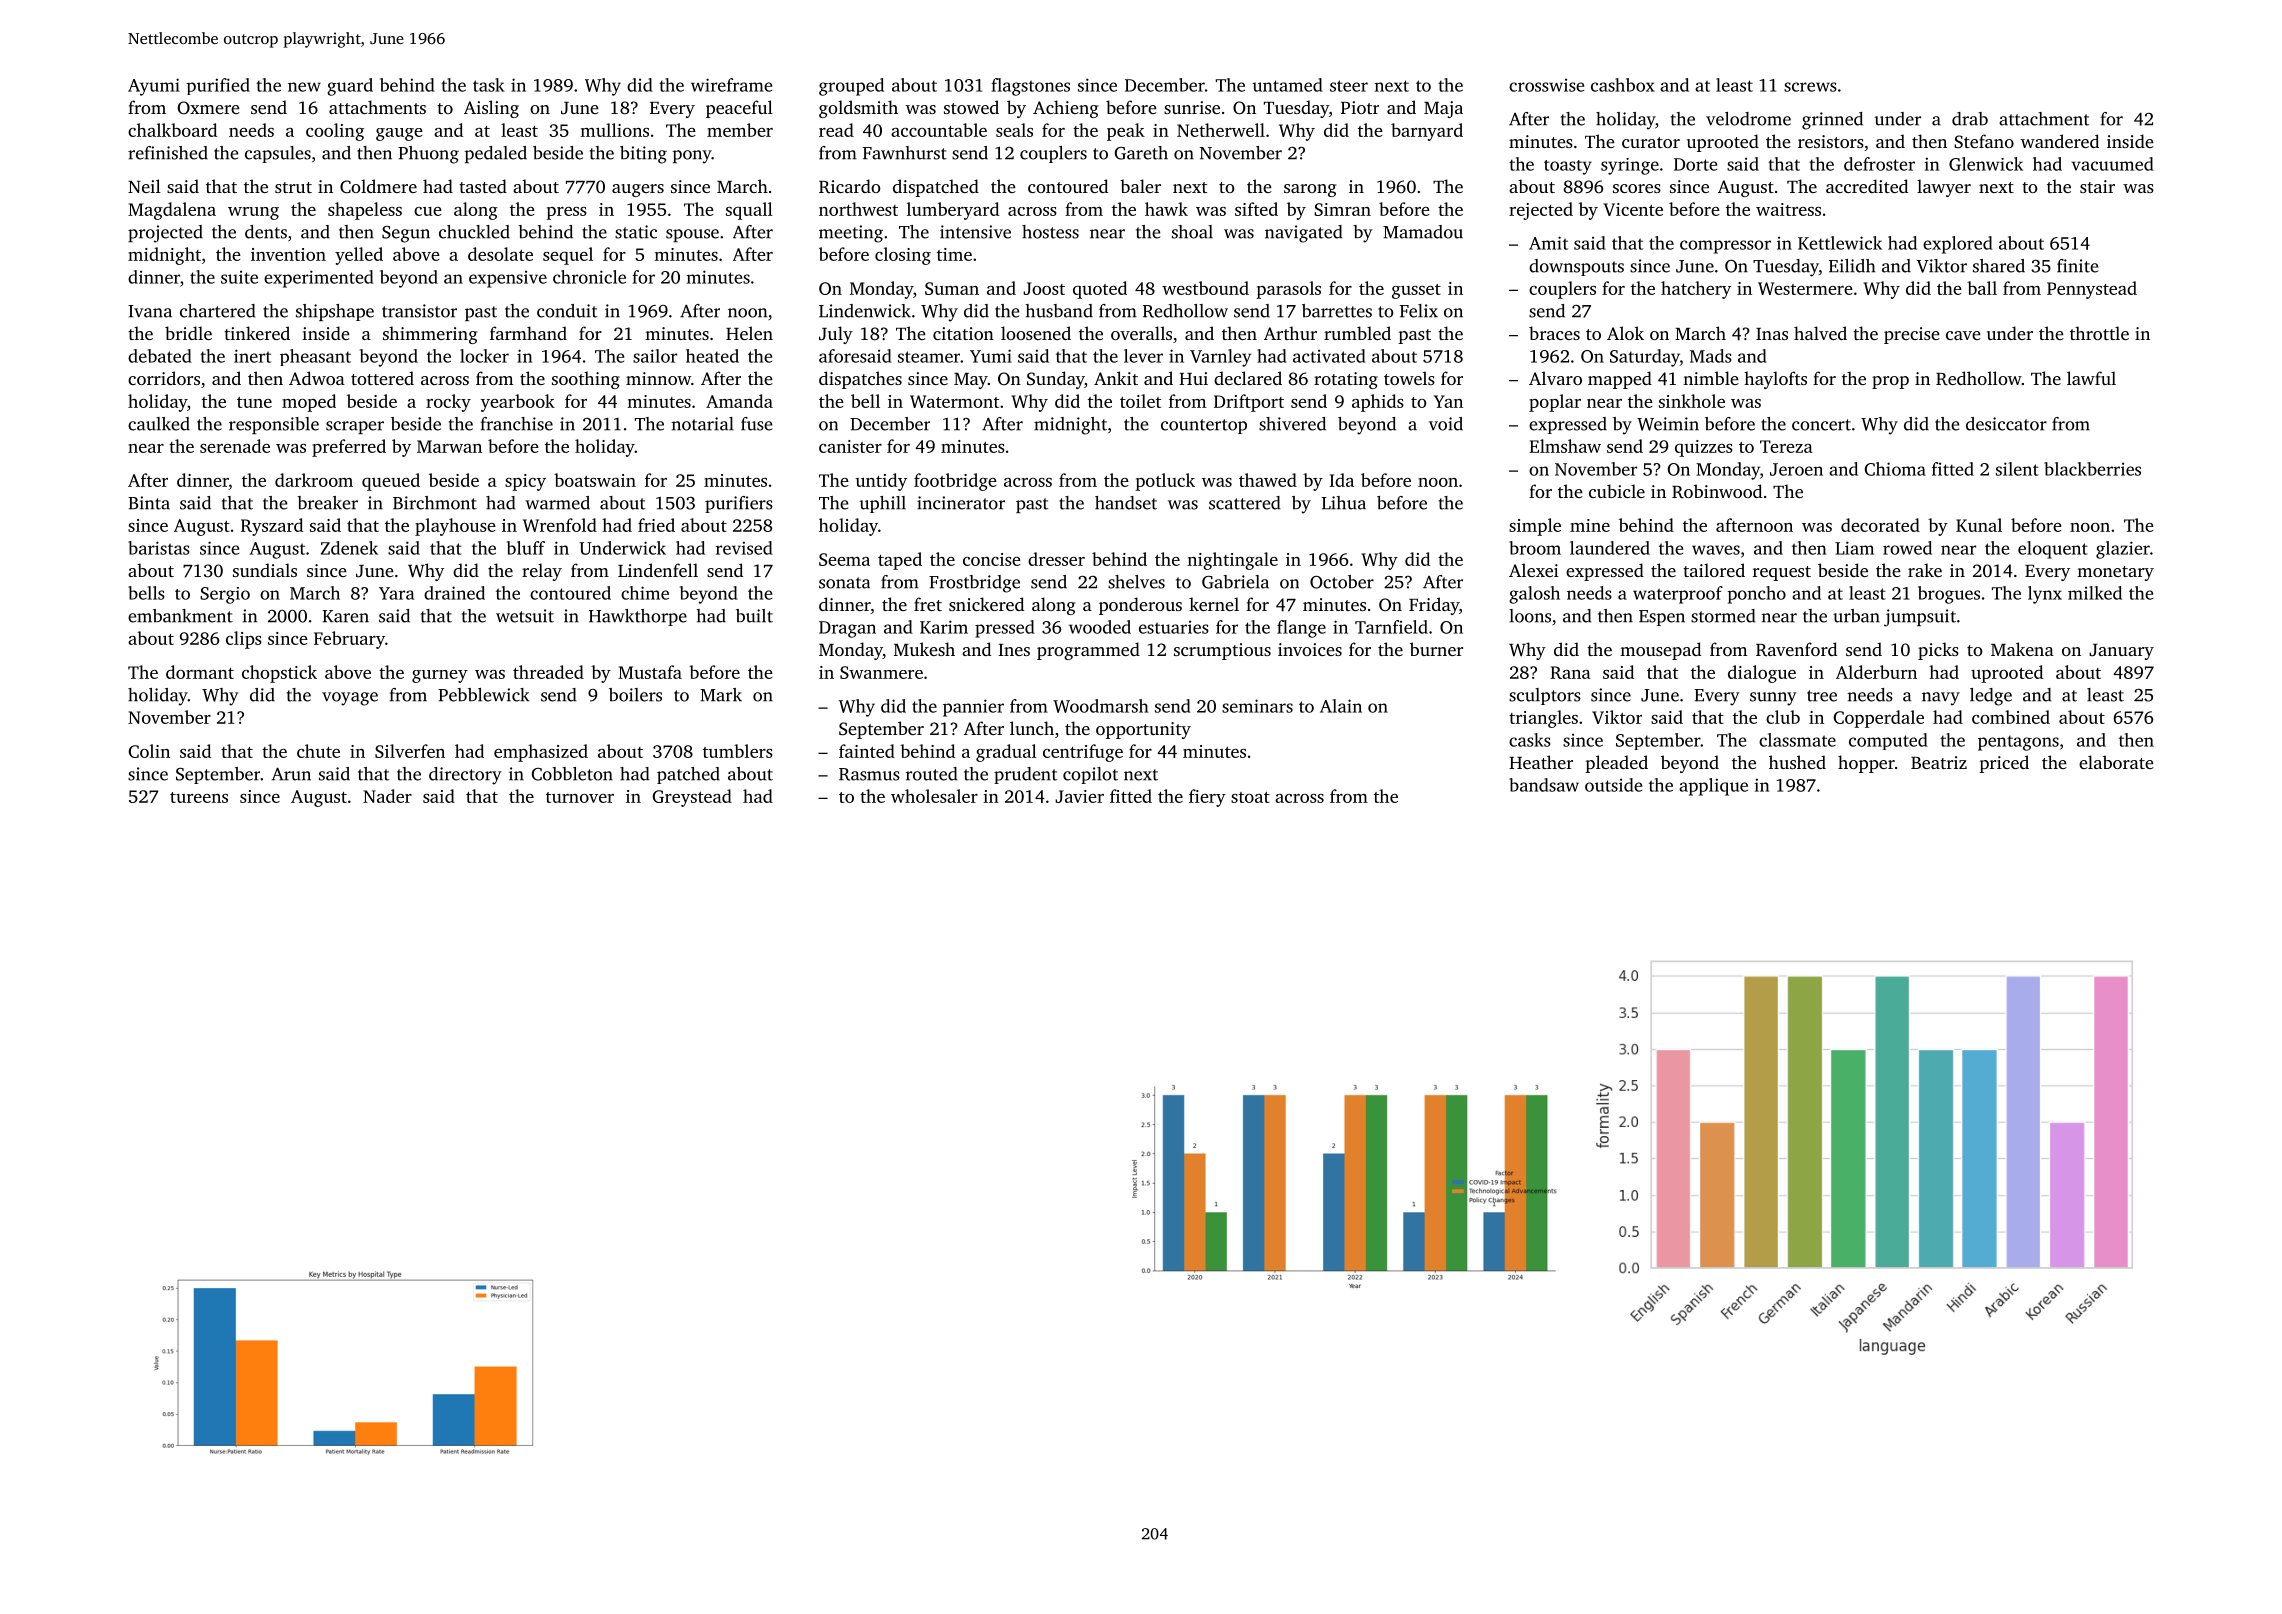 The height and width of the image is (1614, 2282). What do you see at coordinates (1534, 570) in the image?
I see `Alexei` at bounding box center [1534, 570].
